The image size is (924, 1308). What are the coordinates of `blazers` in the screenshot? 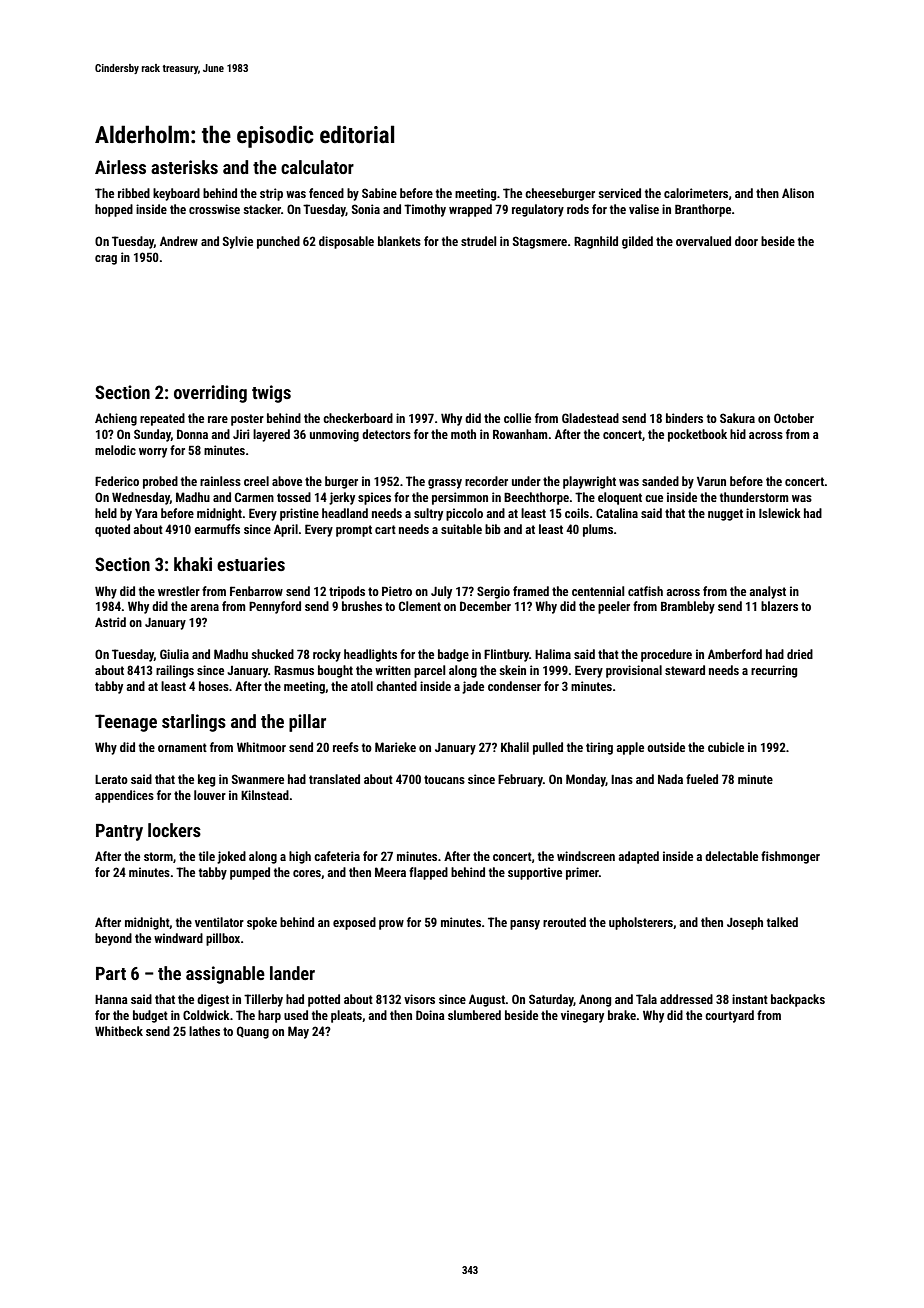 It's located at (779, 606).
